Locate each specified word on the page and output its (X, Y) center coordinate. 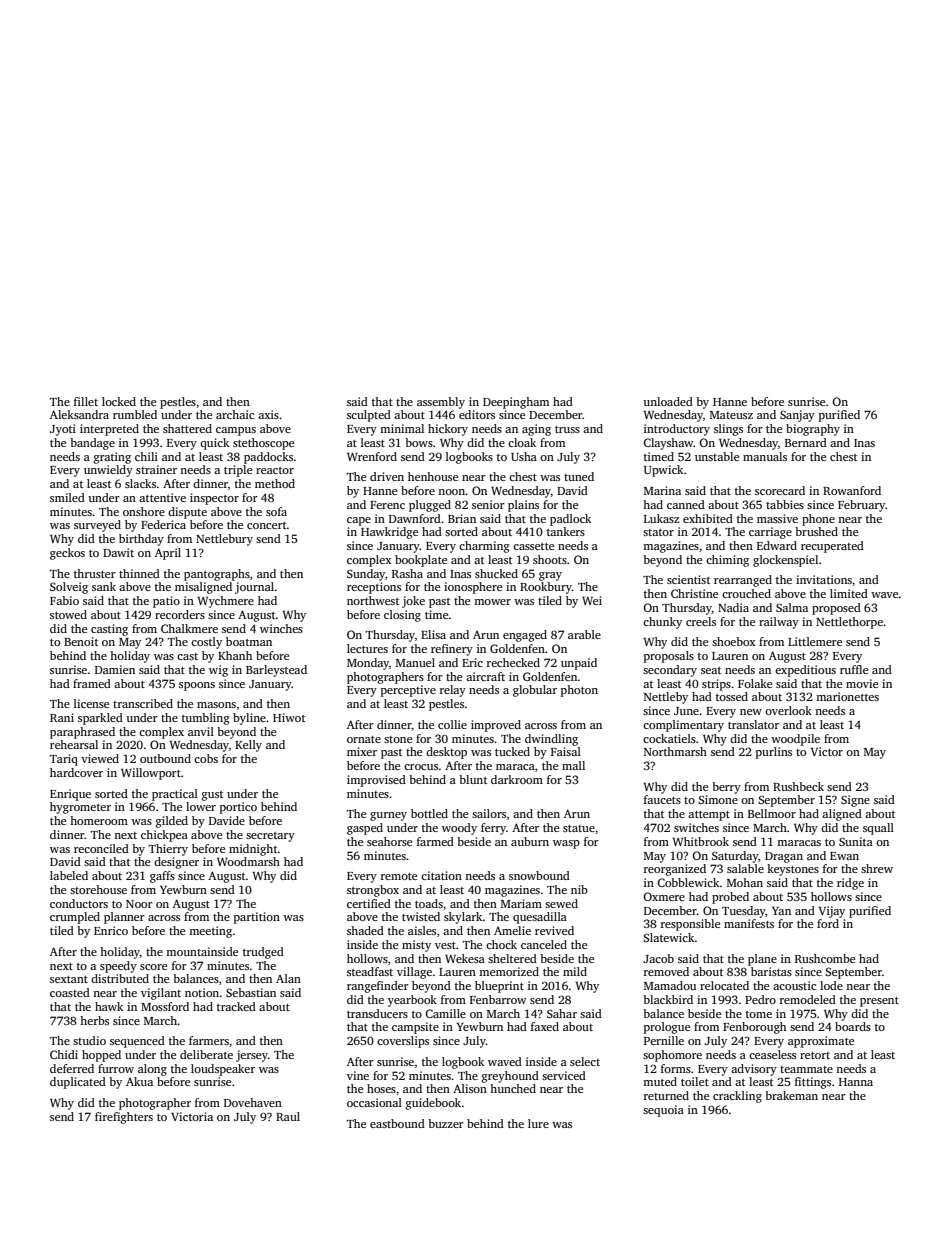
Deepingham (516, 403)
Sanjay (797, 416)
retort (815, 1055)
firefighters (124, 1118)
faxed (545, 1026)
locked (119, 401)
